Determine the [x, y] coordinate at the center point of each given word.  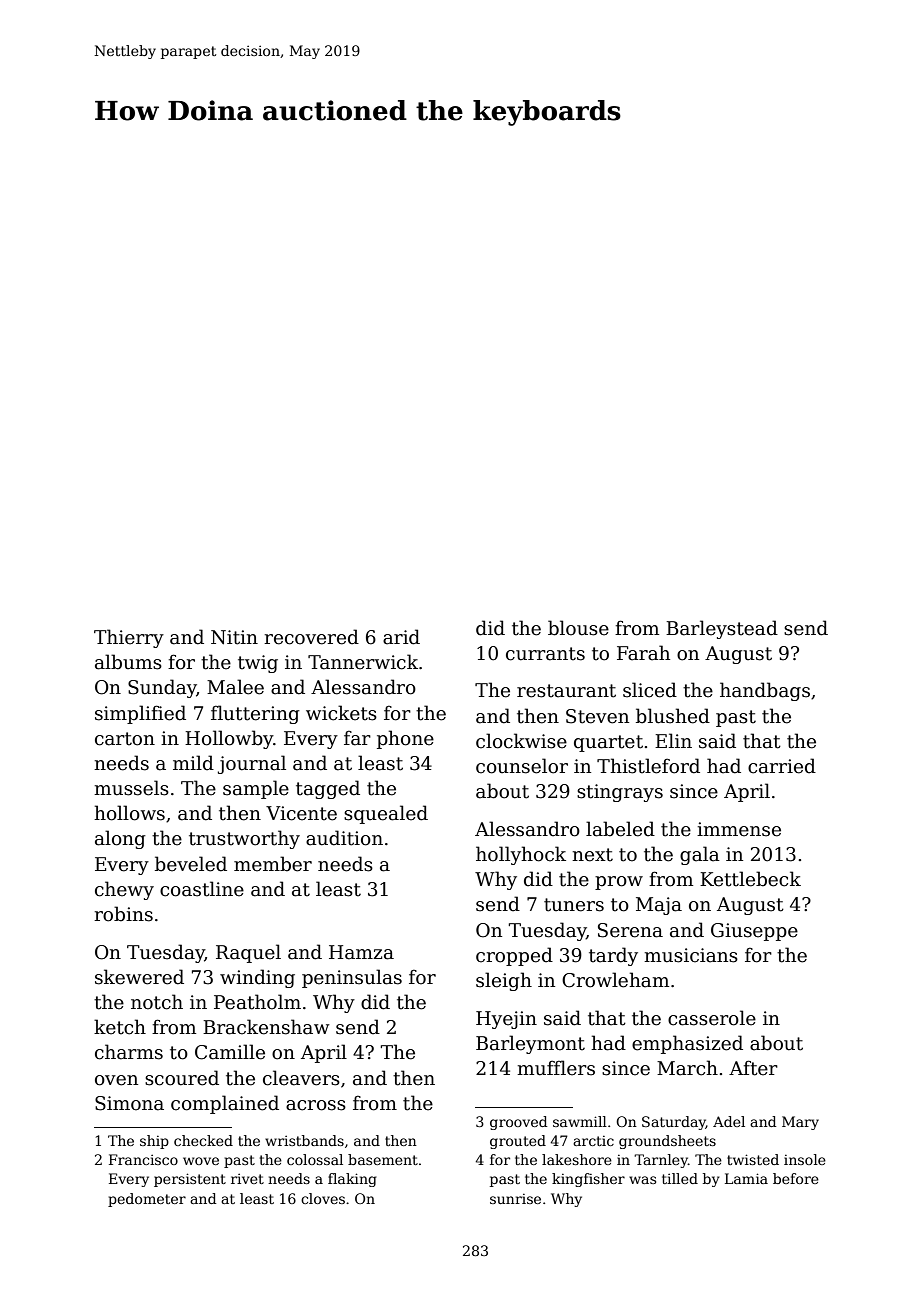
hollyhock [521, 855]
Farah [643, 653]
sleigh [504, 981]
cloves [323, 1198]
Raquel [248, 953]
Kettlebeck [750, 879]
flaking [352, 1180]
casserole [712, 1018]
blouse [578, 628]
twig [258, 664]
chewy [124, 890]
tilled [680, 1178]
